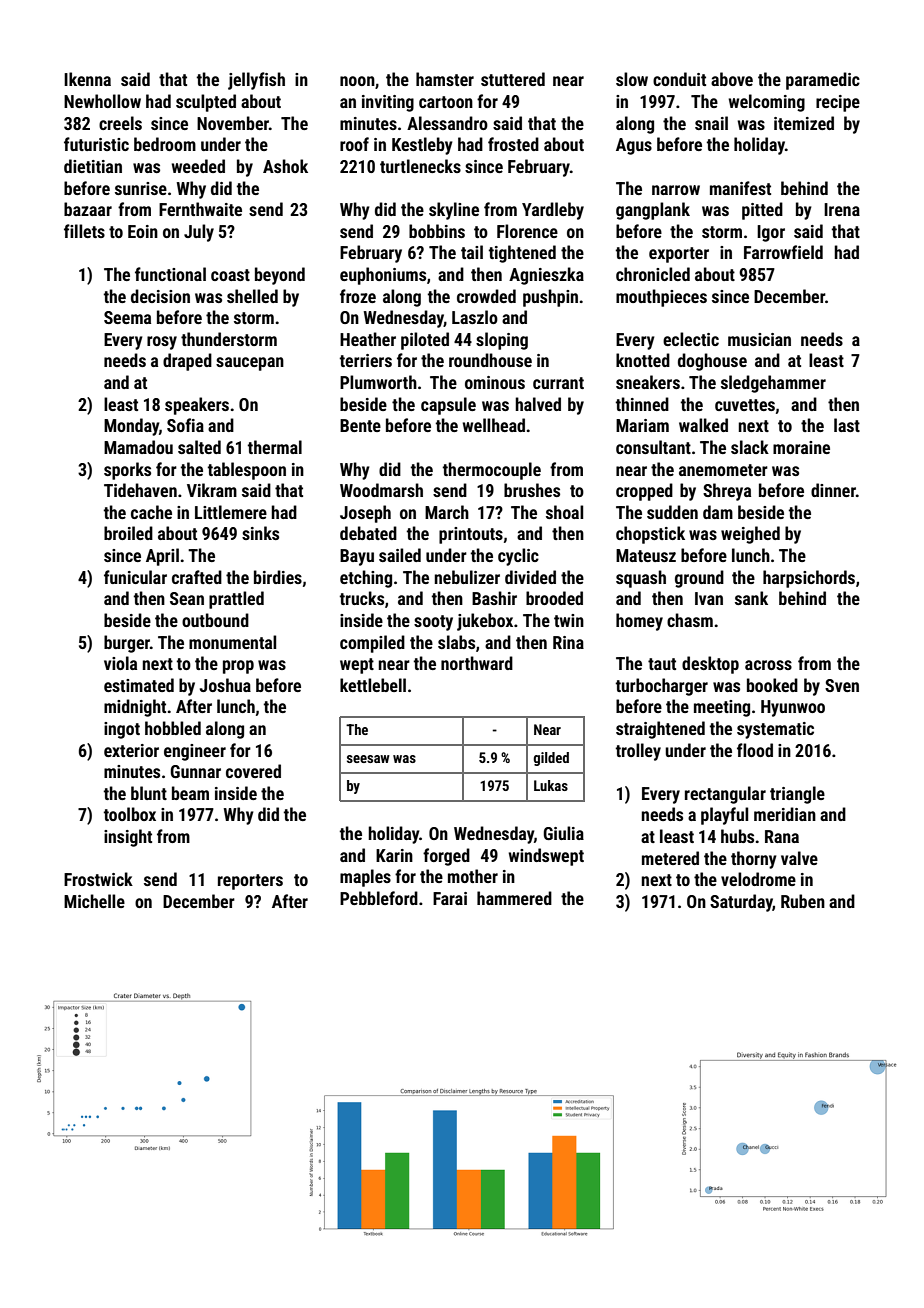 The height and width of the screenshot is (1308, 924). What do you see at coordinates (477, 663) in the screenshot?
I see `northward` at bounding box center [477, 663].
